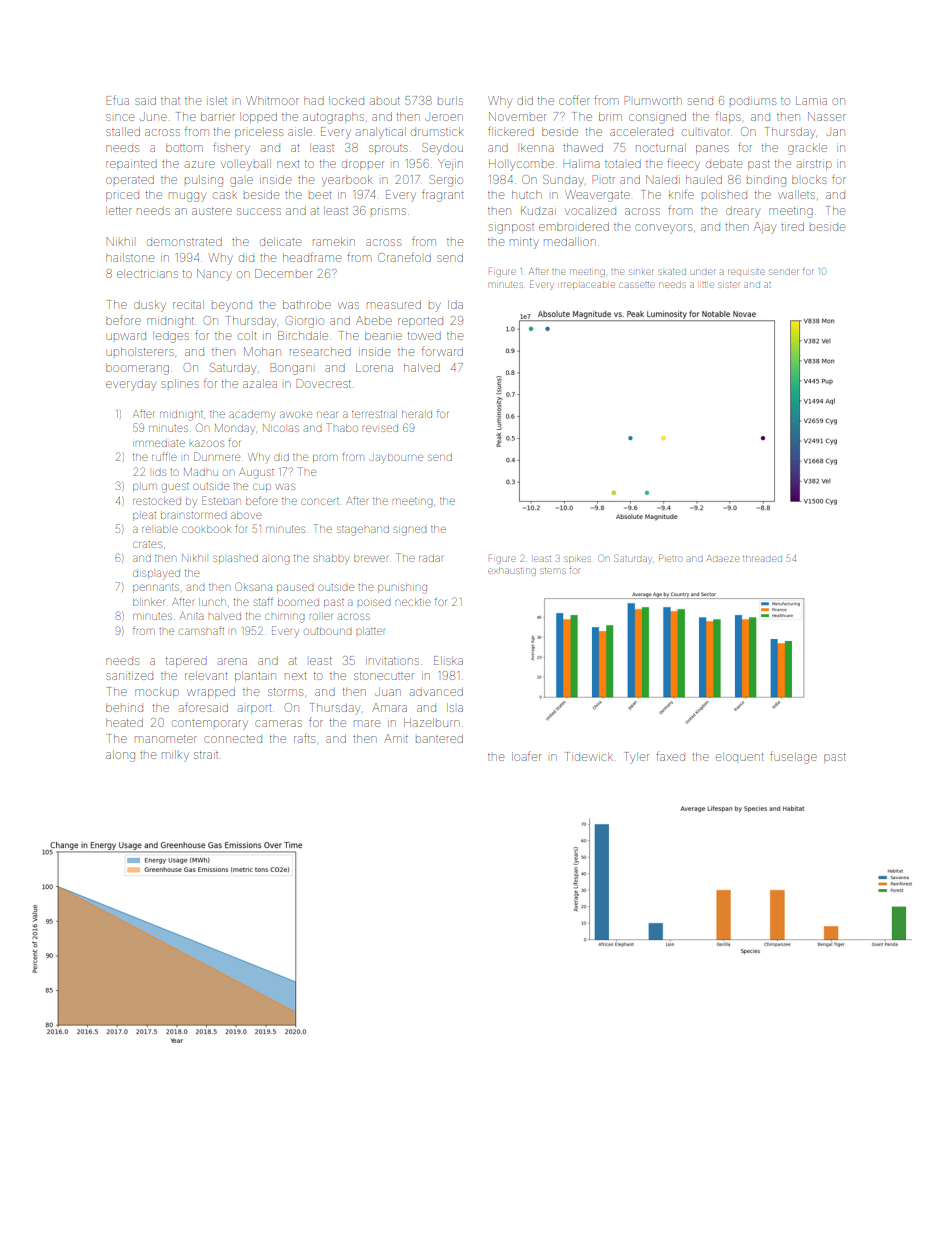 The height and width of the document is (1233, 952). What do you see at coordinates (793, 757) in the document?
I see `fuselage` at bounding box center [793, 757].
